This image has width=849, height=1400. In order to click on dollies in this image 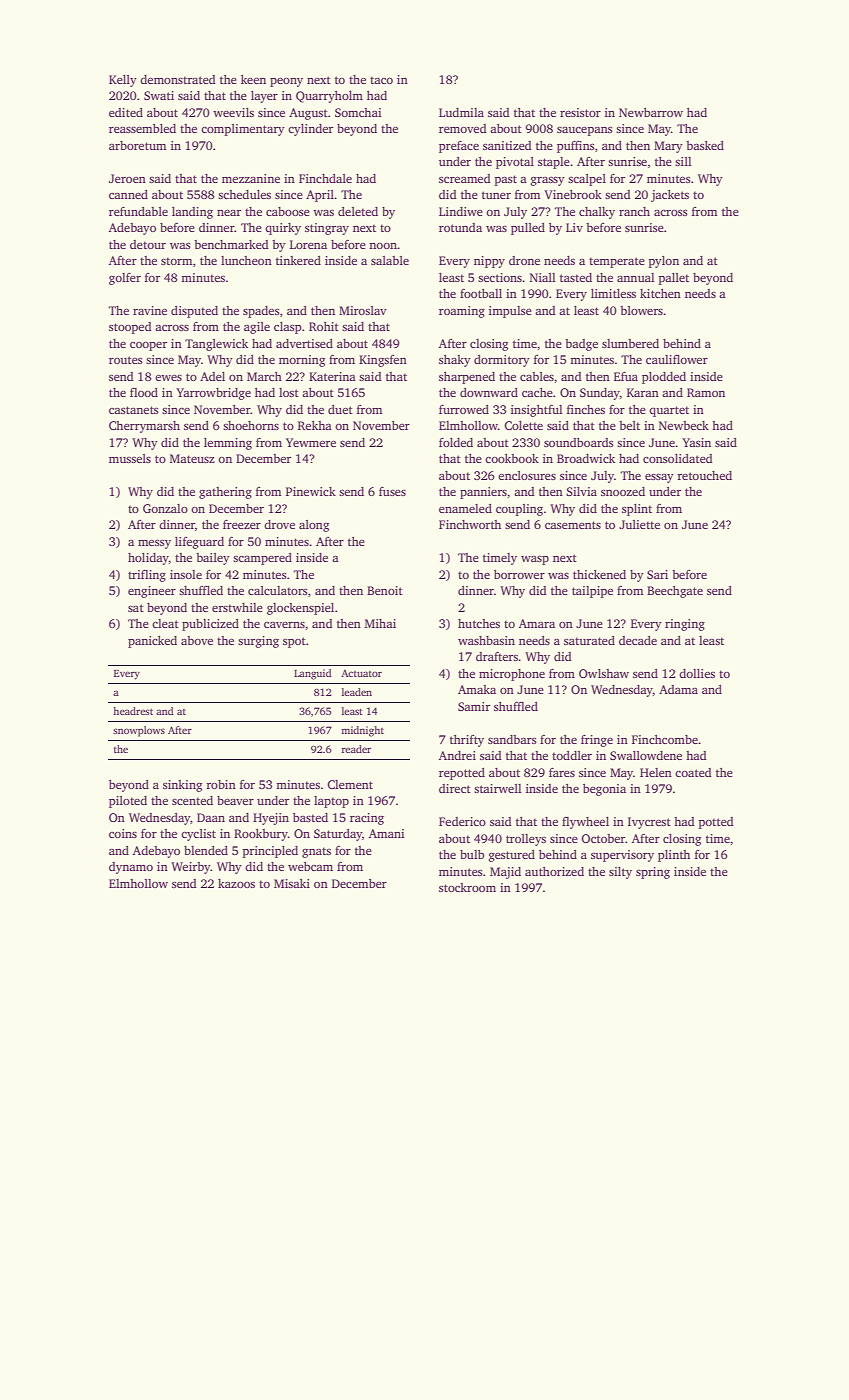, I will do `click(697, 673)`.
